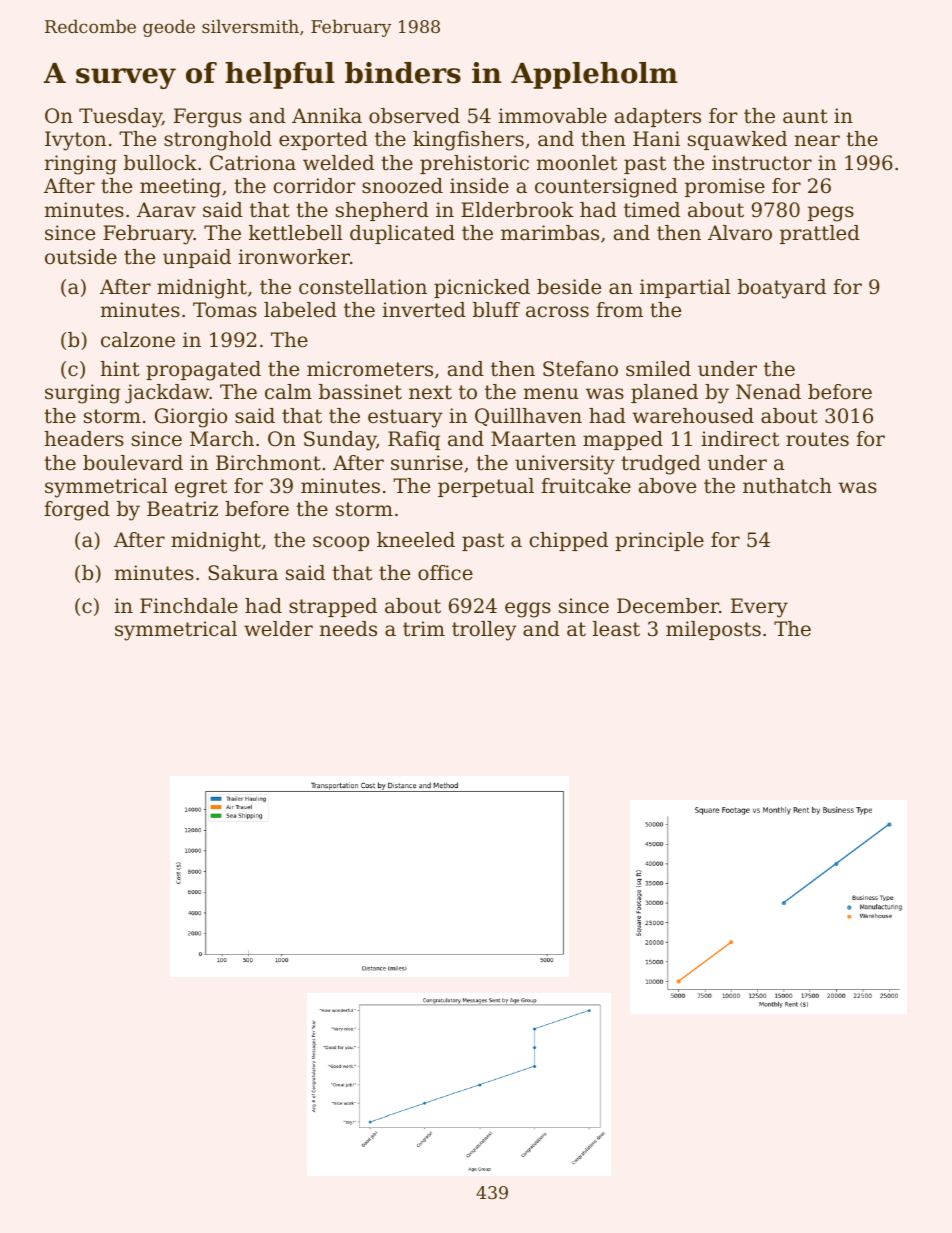 The image size is (952, 1233). Describe the element at coordinates (484, 631) in the image. I see `trolley` at that location.
